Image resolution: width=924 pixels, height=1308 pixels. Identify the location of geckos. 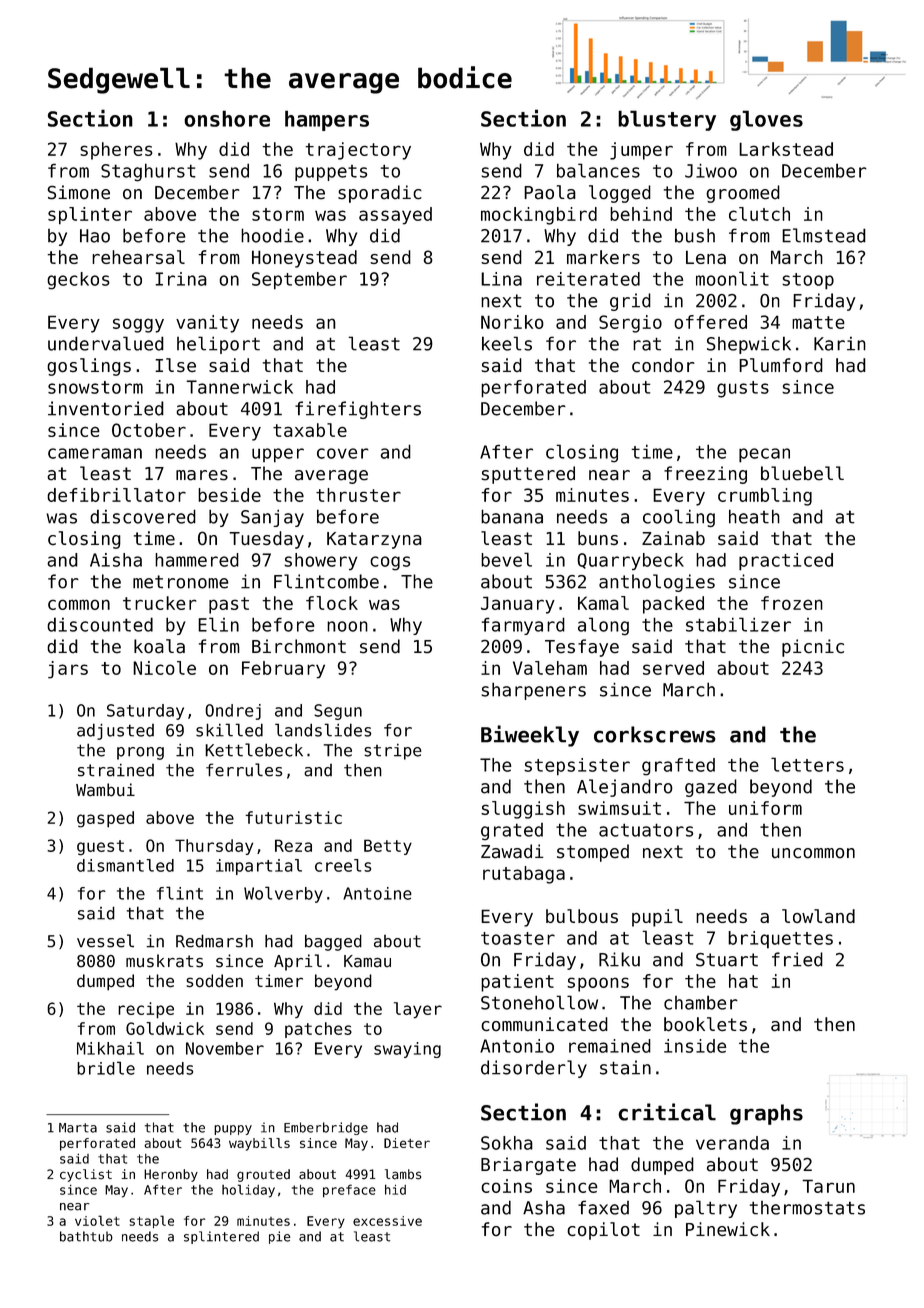
(78, 281).
